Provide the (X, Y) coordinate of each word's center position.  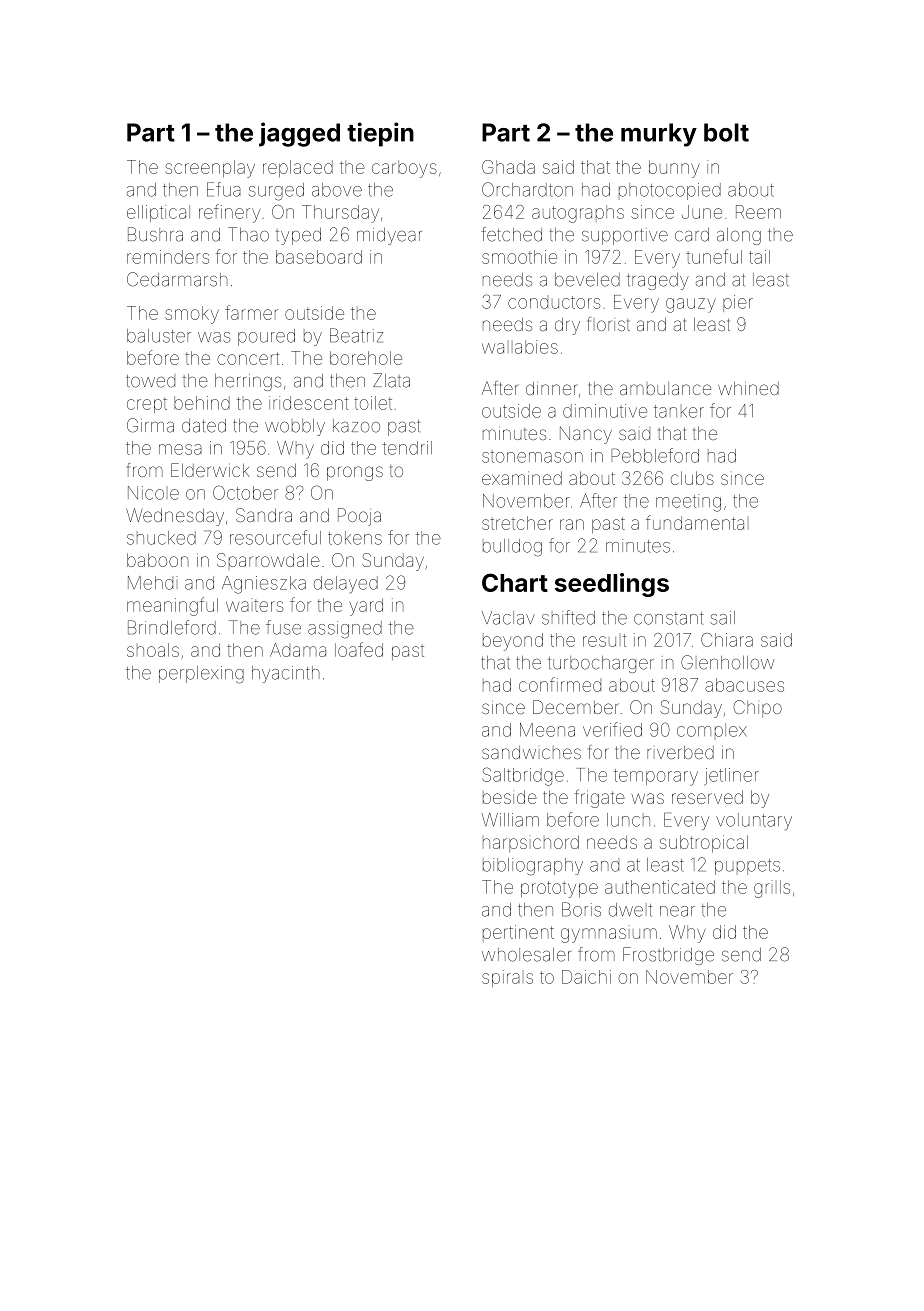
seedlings (612, 585)
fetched (511, 234)
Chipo (757, 709)
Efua (224, 189)
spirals (507, 978)
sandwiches (531, 752)
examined (522, 478)
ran (572, 524)
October (245, 492)
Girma (150, 425)
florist (609, 324)
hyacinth (286, 674)
